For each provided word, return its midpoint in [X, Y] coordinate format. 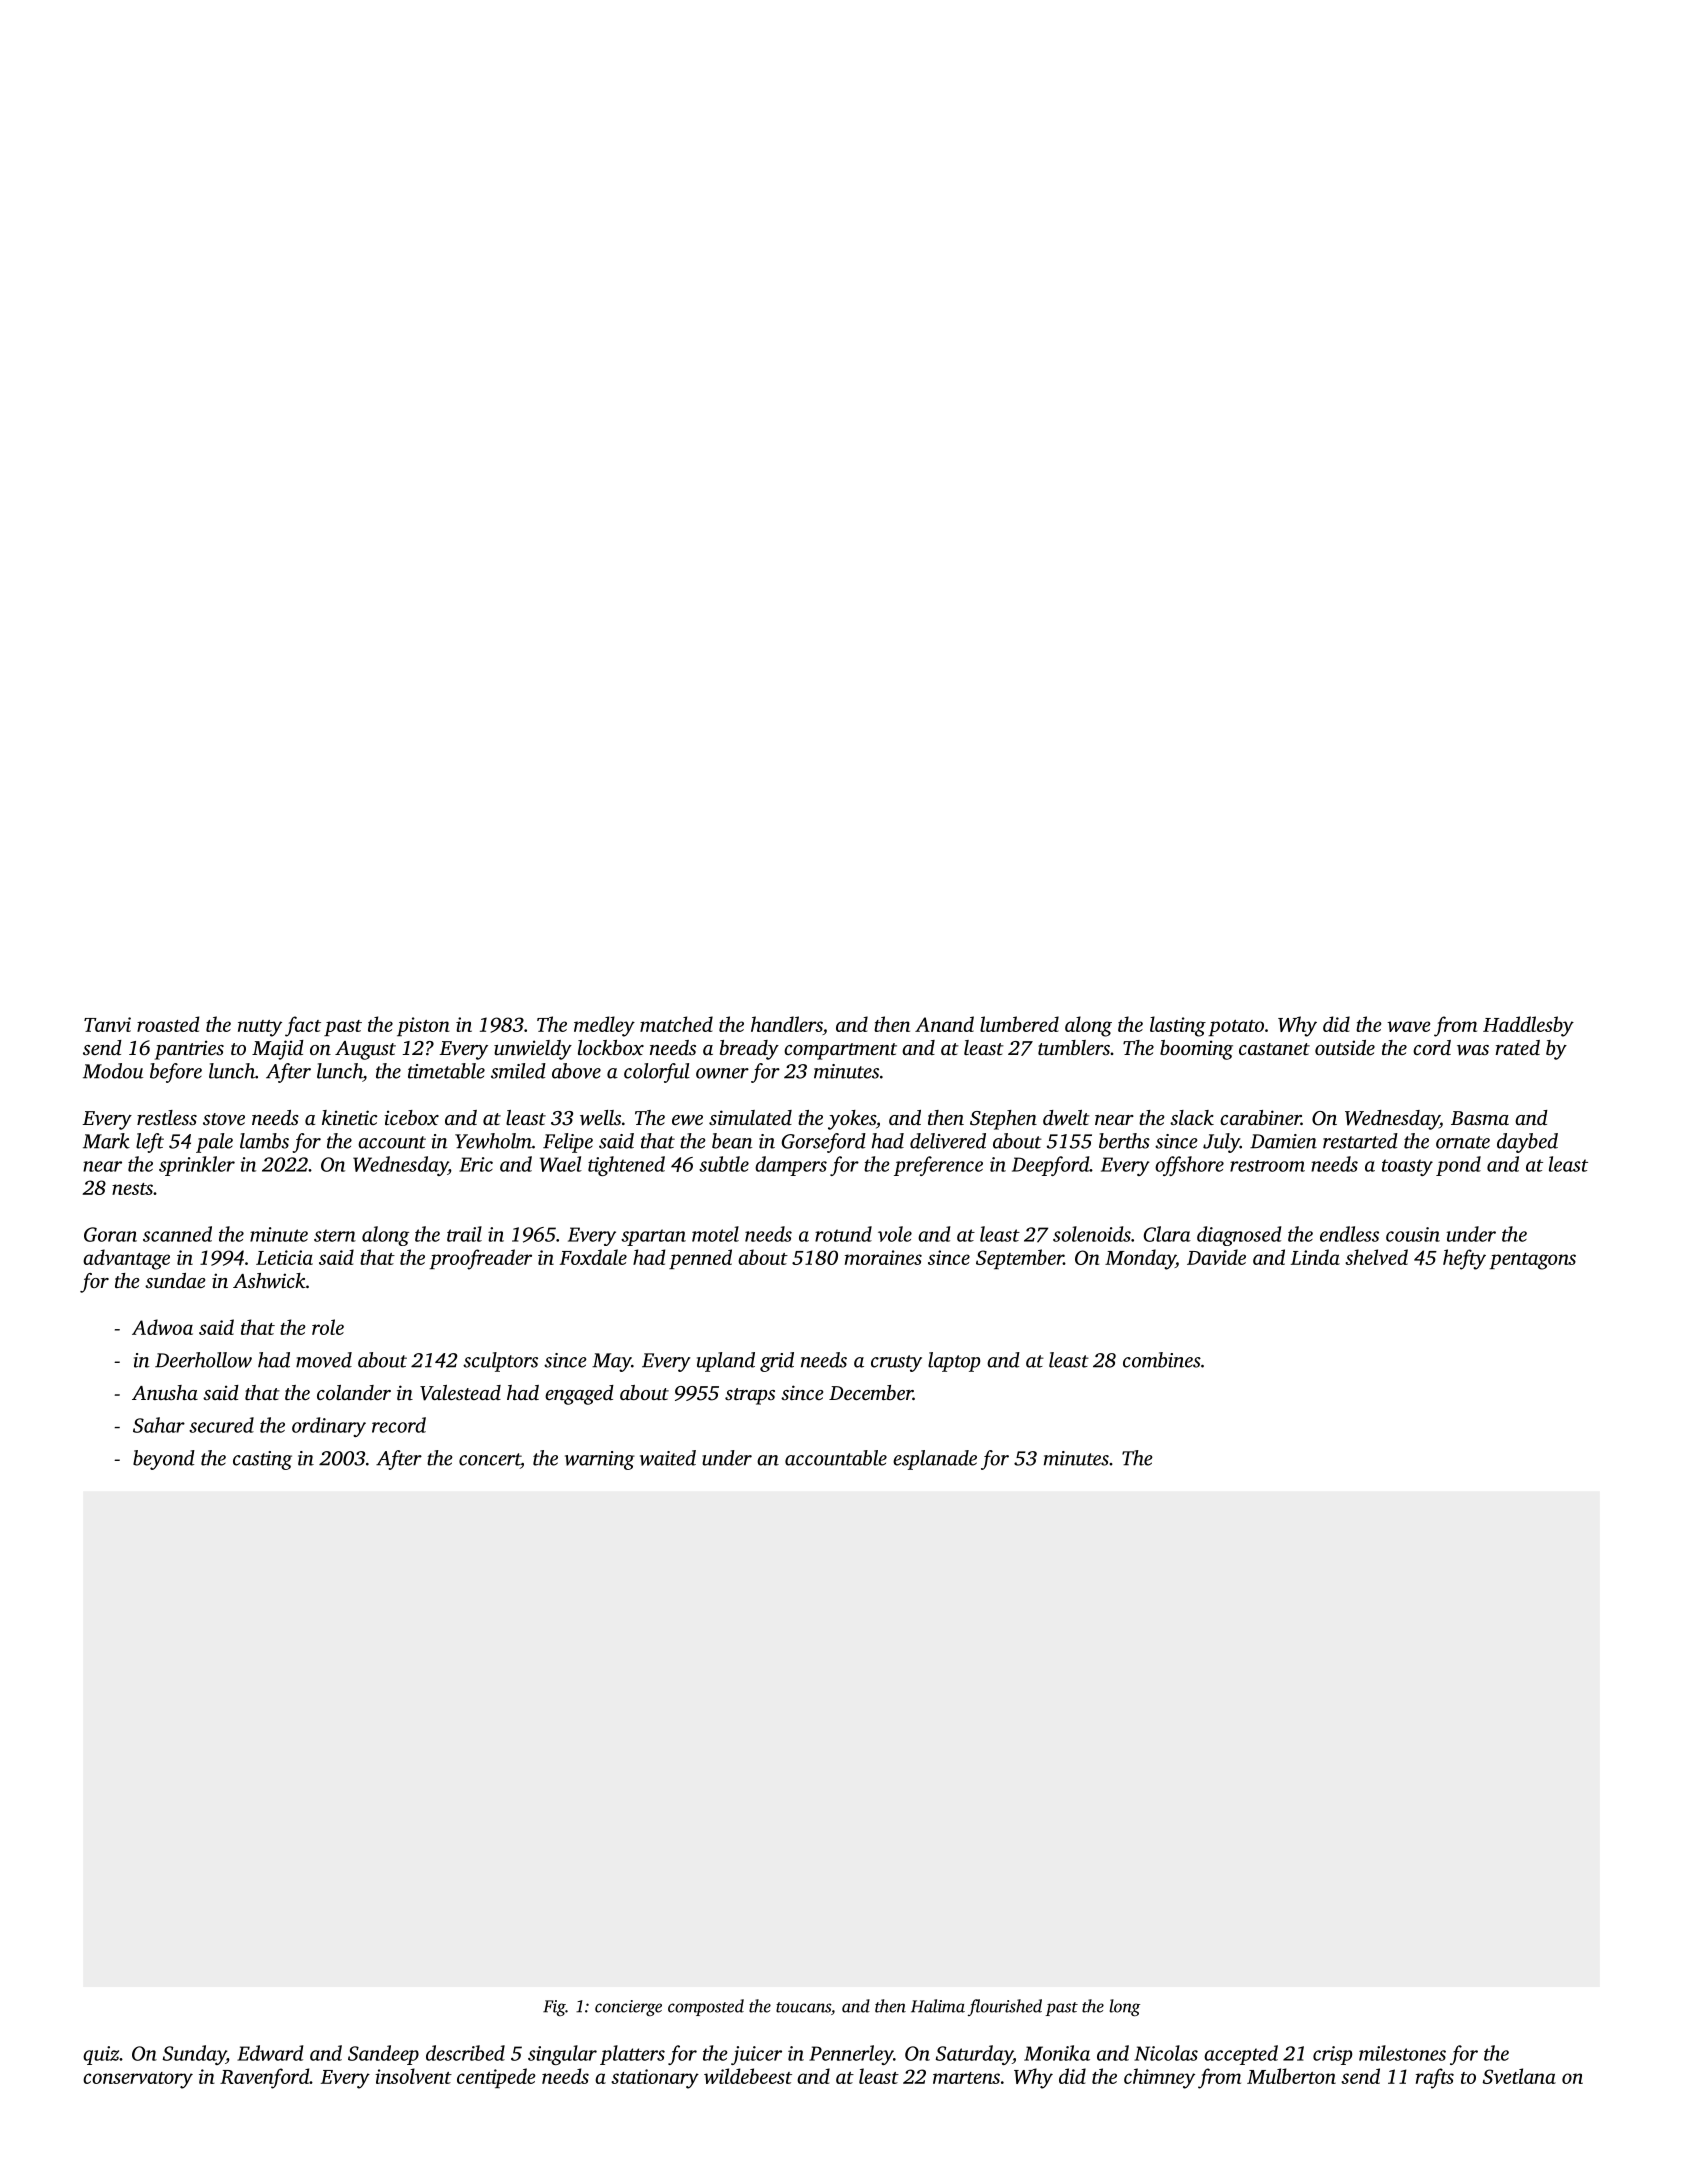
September [1020, 1259]
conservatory [138, 2080]
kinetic [349, 1117]
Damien [1283, 1141]
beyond [164, 1460]
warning [600, 1460]
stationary [655, 2079]
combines [1162, 1360]
